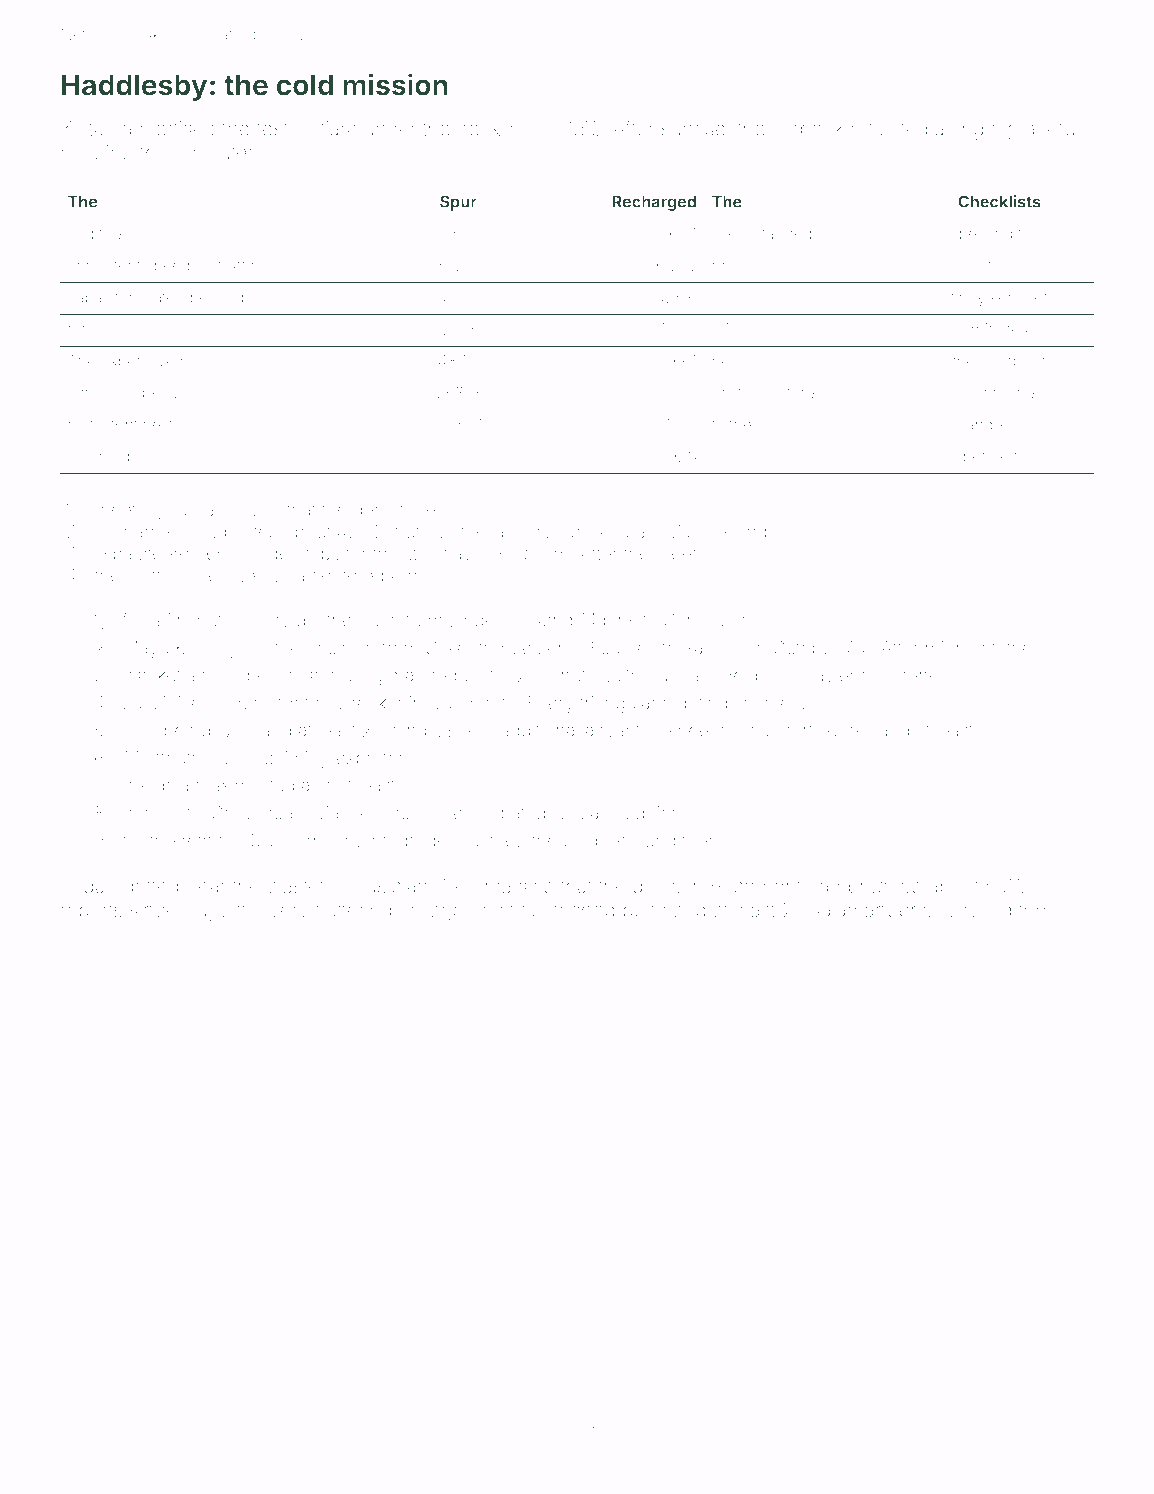 This screenshot has width=1154, height=1494. What do you see at coordinates (478, 649) in the screenshot?
I see `Oakenthorpe` at bounding box center [478, 649].
